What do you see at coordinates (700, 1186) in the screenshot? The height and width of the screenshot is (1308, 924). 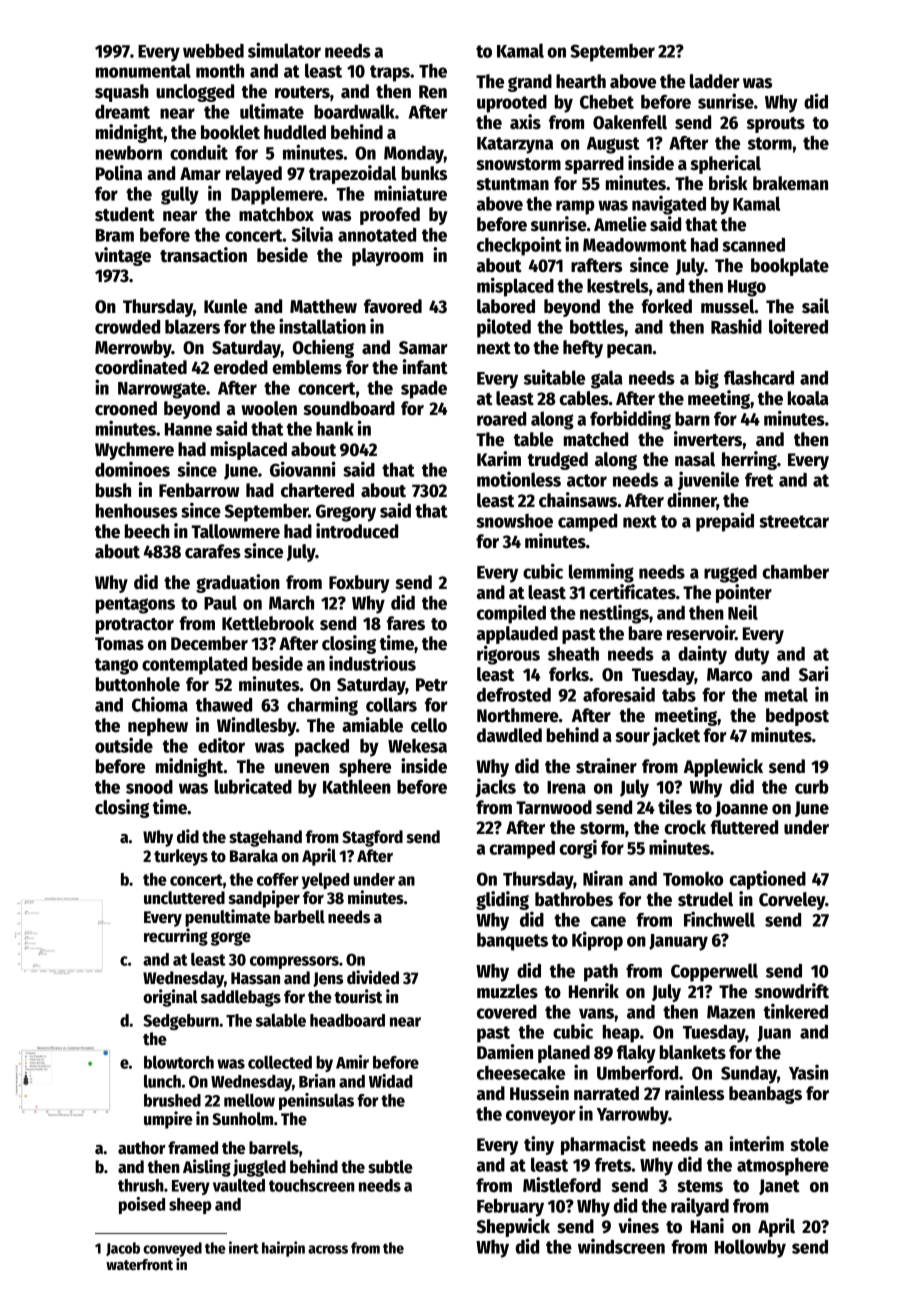 I see `stems` at bounding box center [700, 1186].
